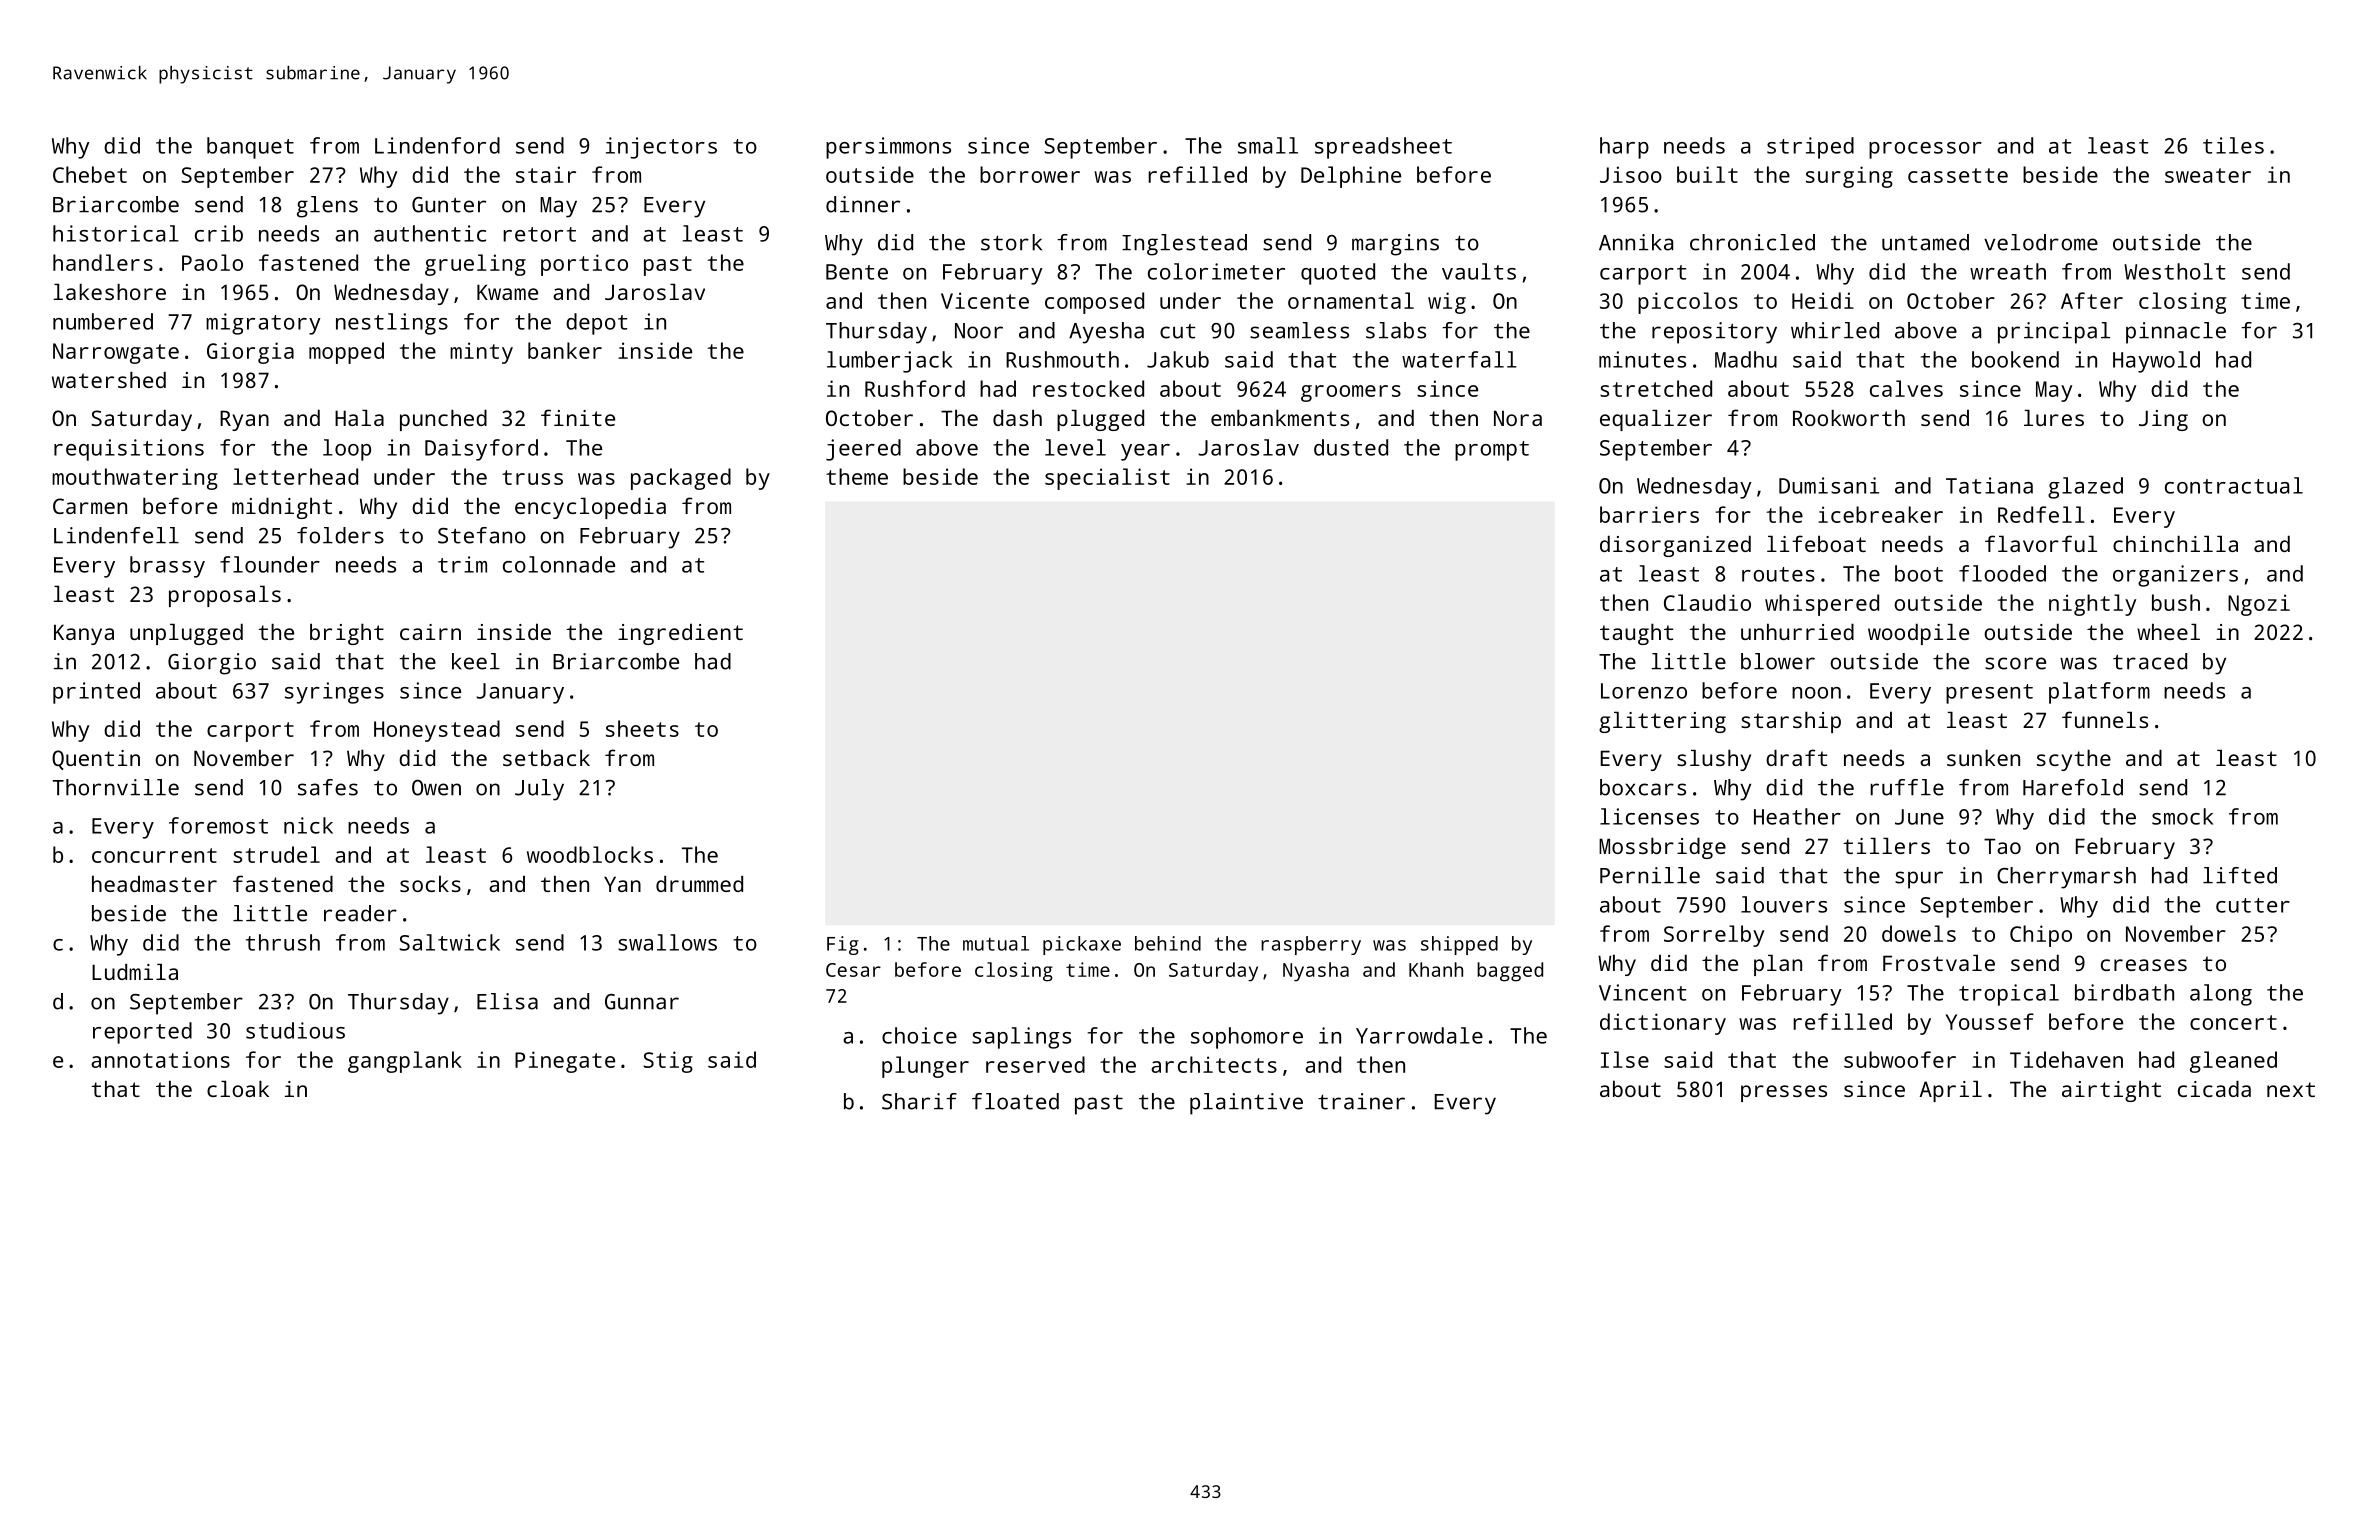 The width and height of the image is (2380, 1540). Describe the element at coordinates (889, 362) in the image. I see `lumberjack` at that location.
